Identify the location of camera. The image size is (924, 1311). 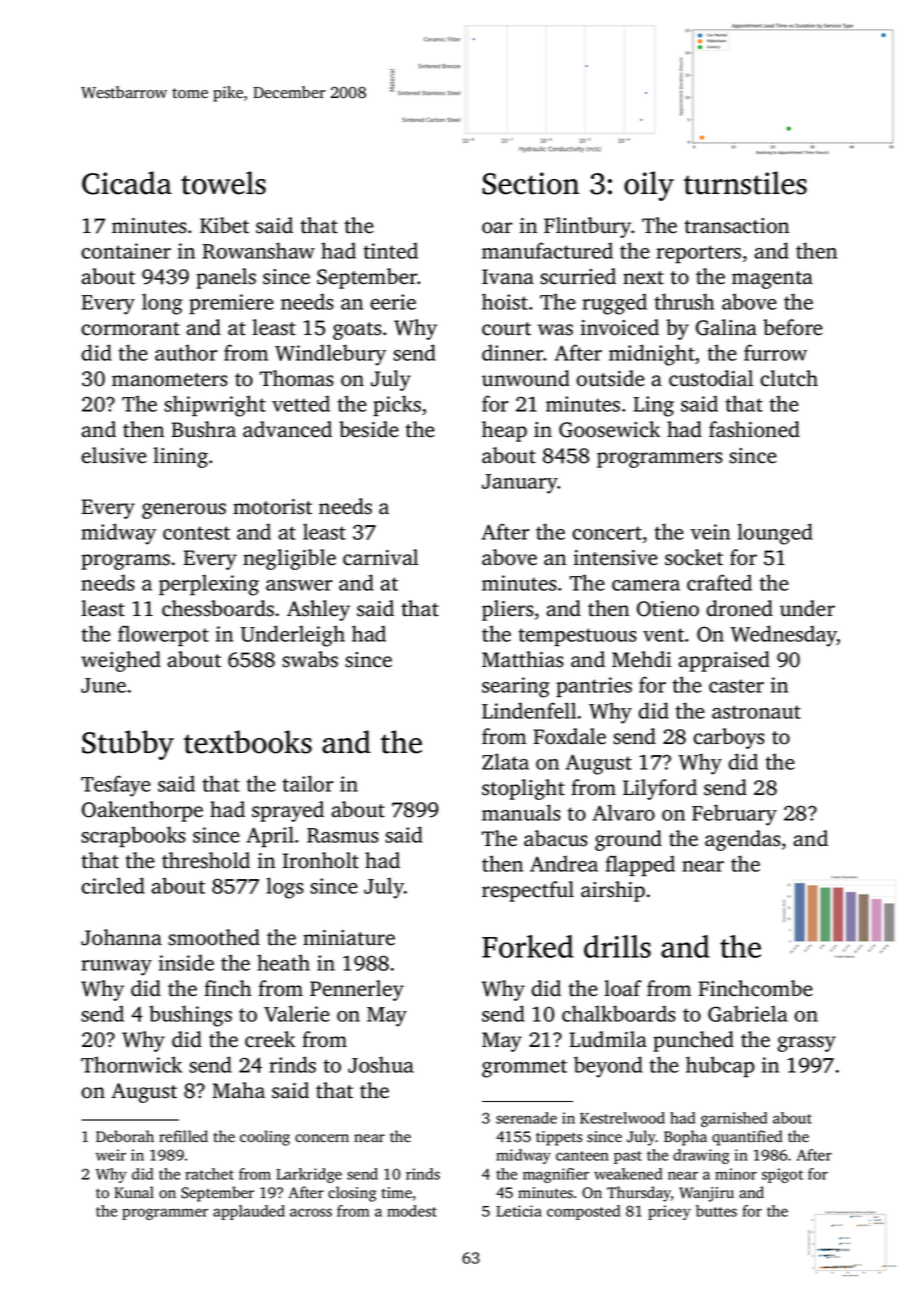
(646, 585).
